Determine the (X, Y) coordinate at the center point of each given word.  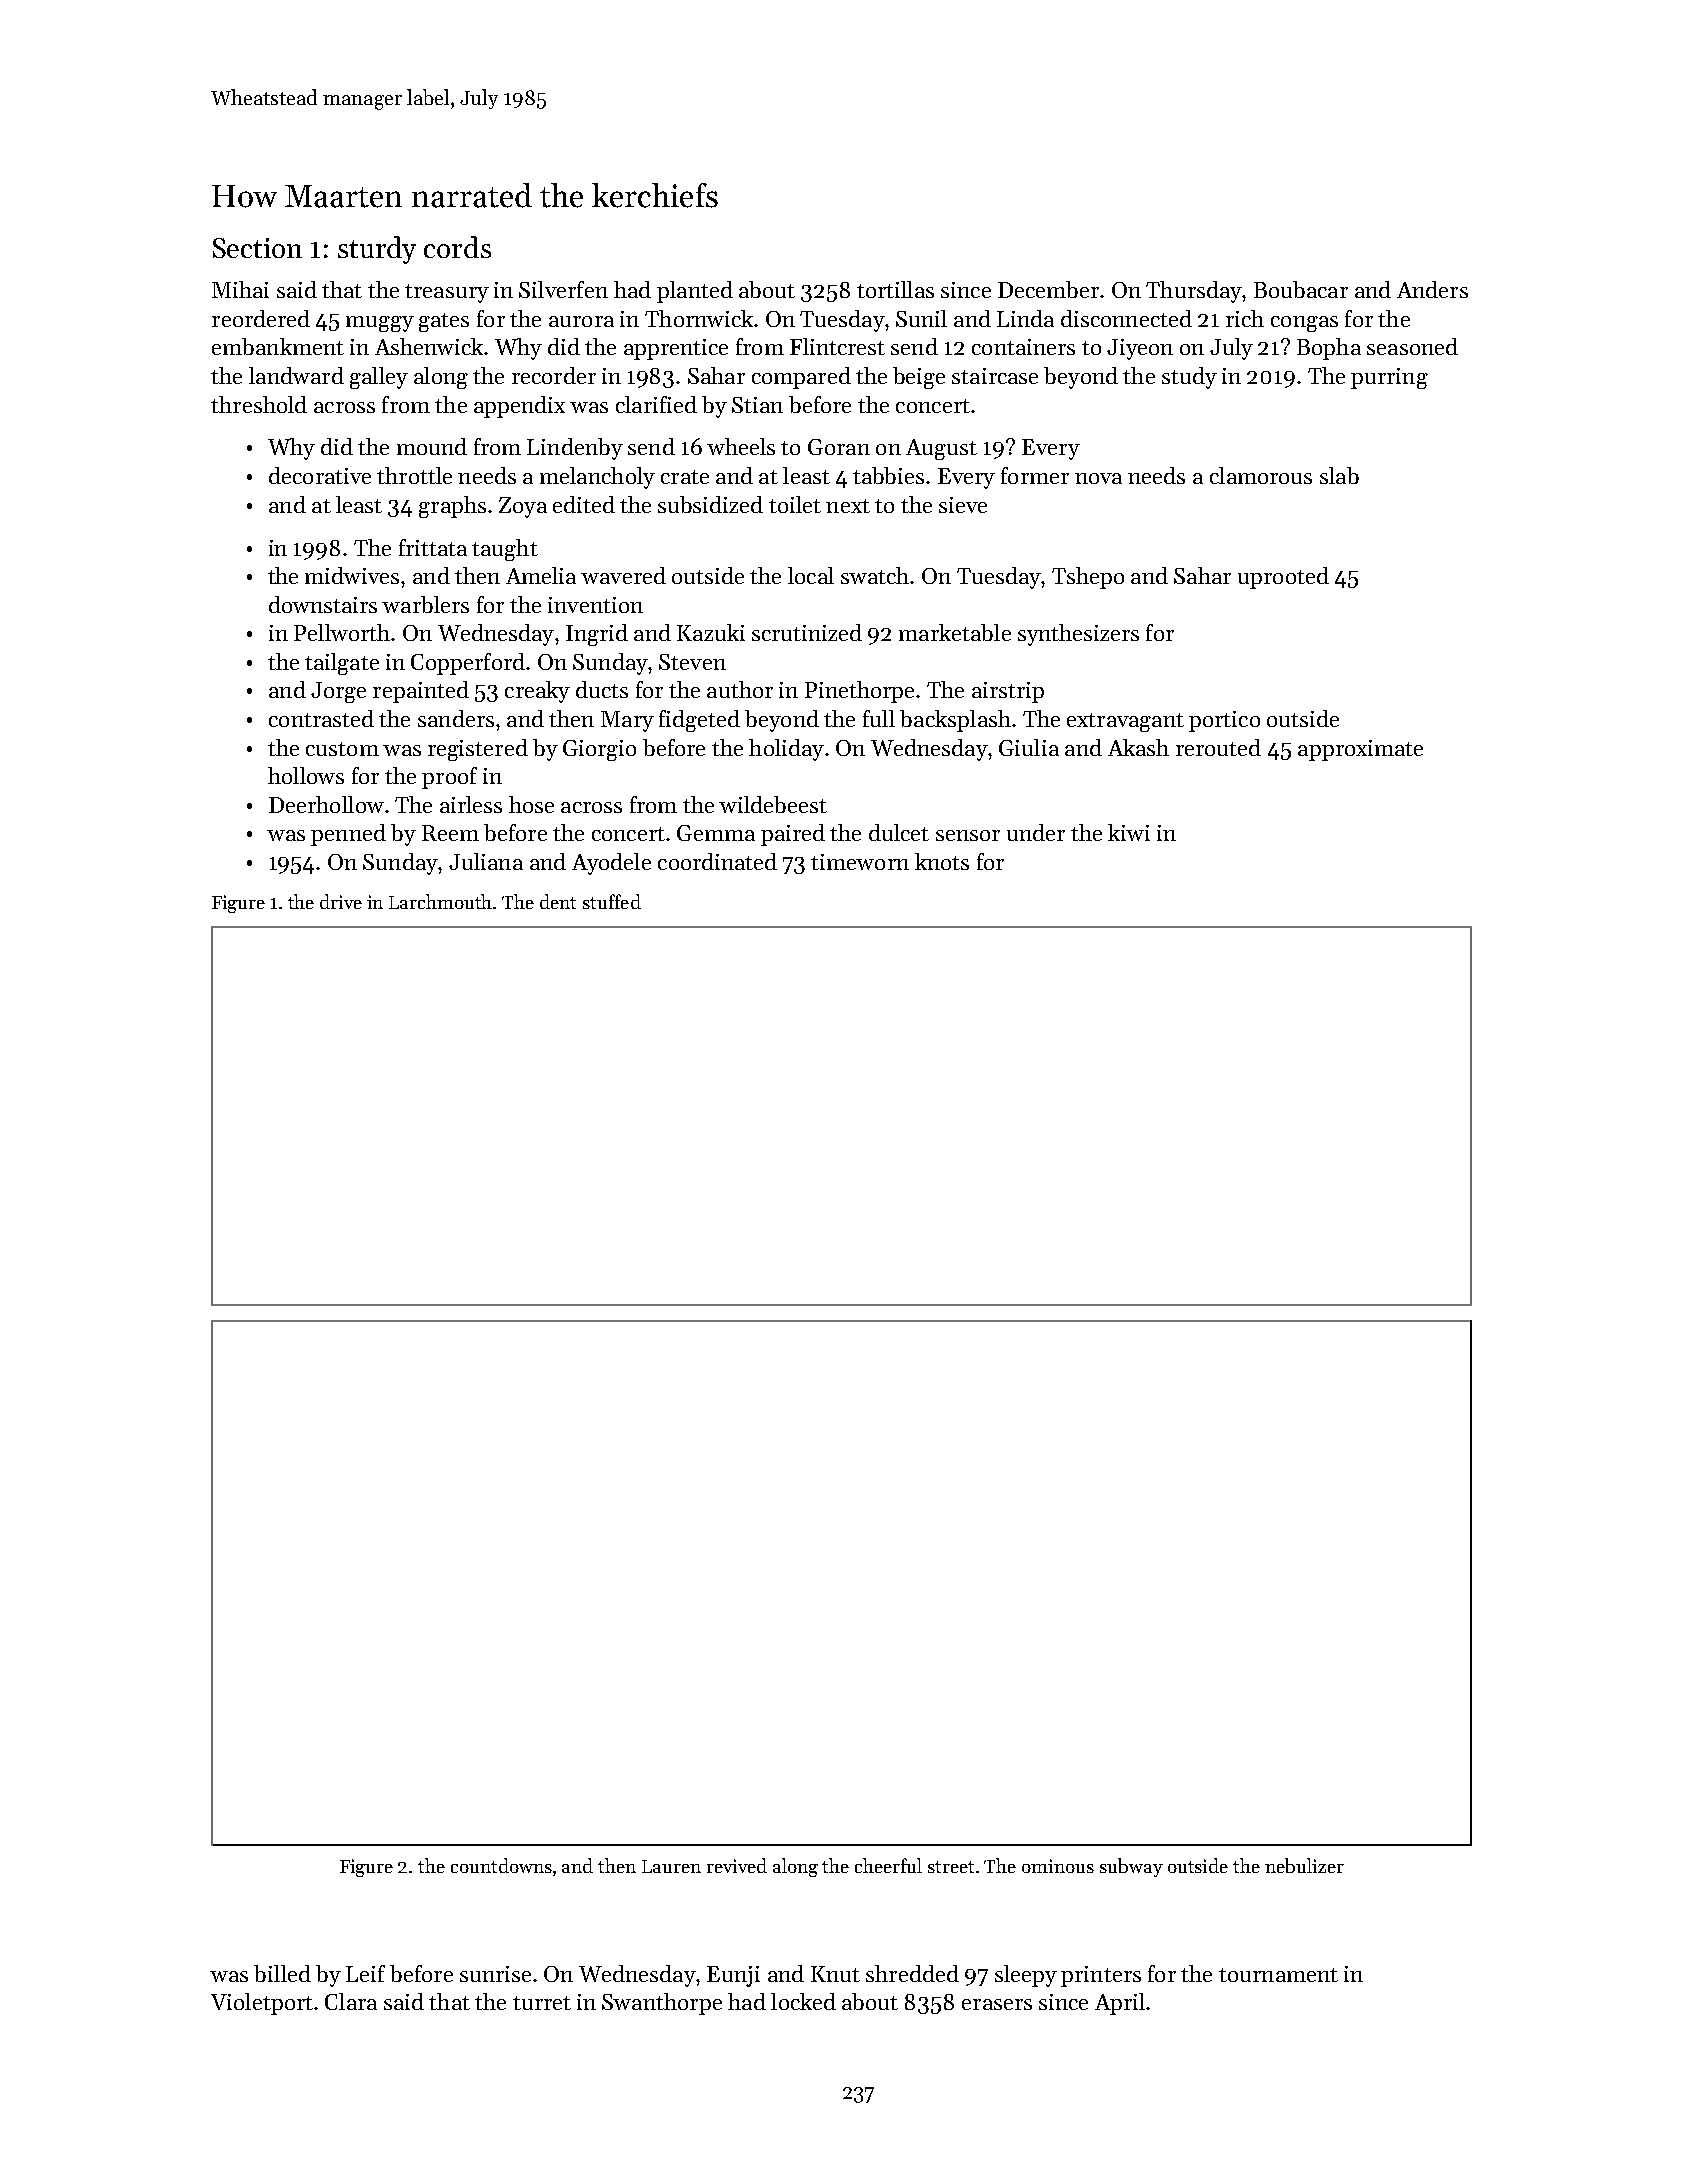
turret (542, 2003)
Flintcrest (837, 346)
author (740, 689)
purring (1389, 378)
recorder (554, 375)
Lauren (671, 1866)
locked (803, 2001)
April (1120, 2004)
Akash (1138, 747)
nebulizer (1304, 1865)
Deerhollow (326, 804)
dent (558, 901)
